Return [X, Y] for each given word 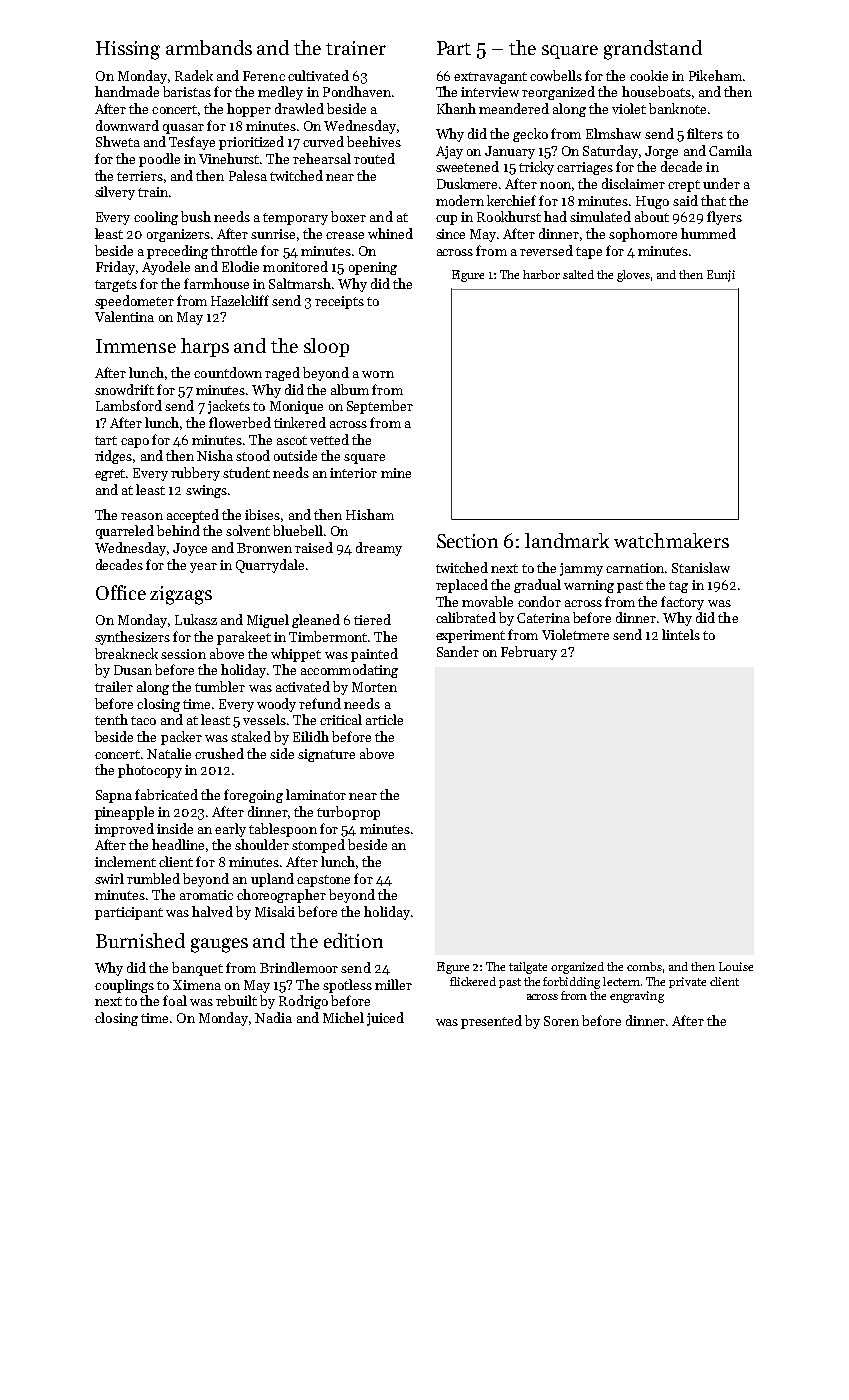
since [450, 234]
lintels [681, 634]
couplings [124, 986]
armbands [209, 47]
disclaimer [633, 183]
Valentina [124, 316]
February [529, 653]
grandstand [653, 50]
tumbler [220, 686]
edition [353, 940]
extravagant [490, 78]
